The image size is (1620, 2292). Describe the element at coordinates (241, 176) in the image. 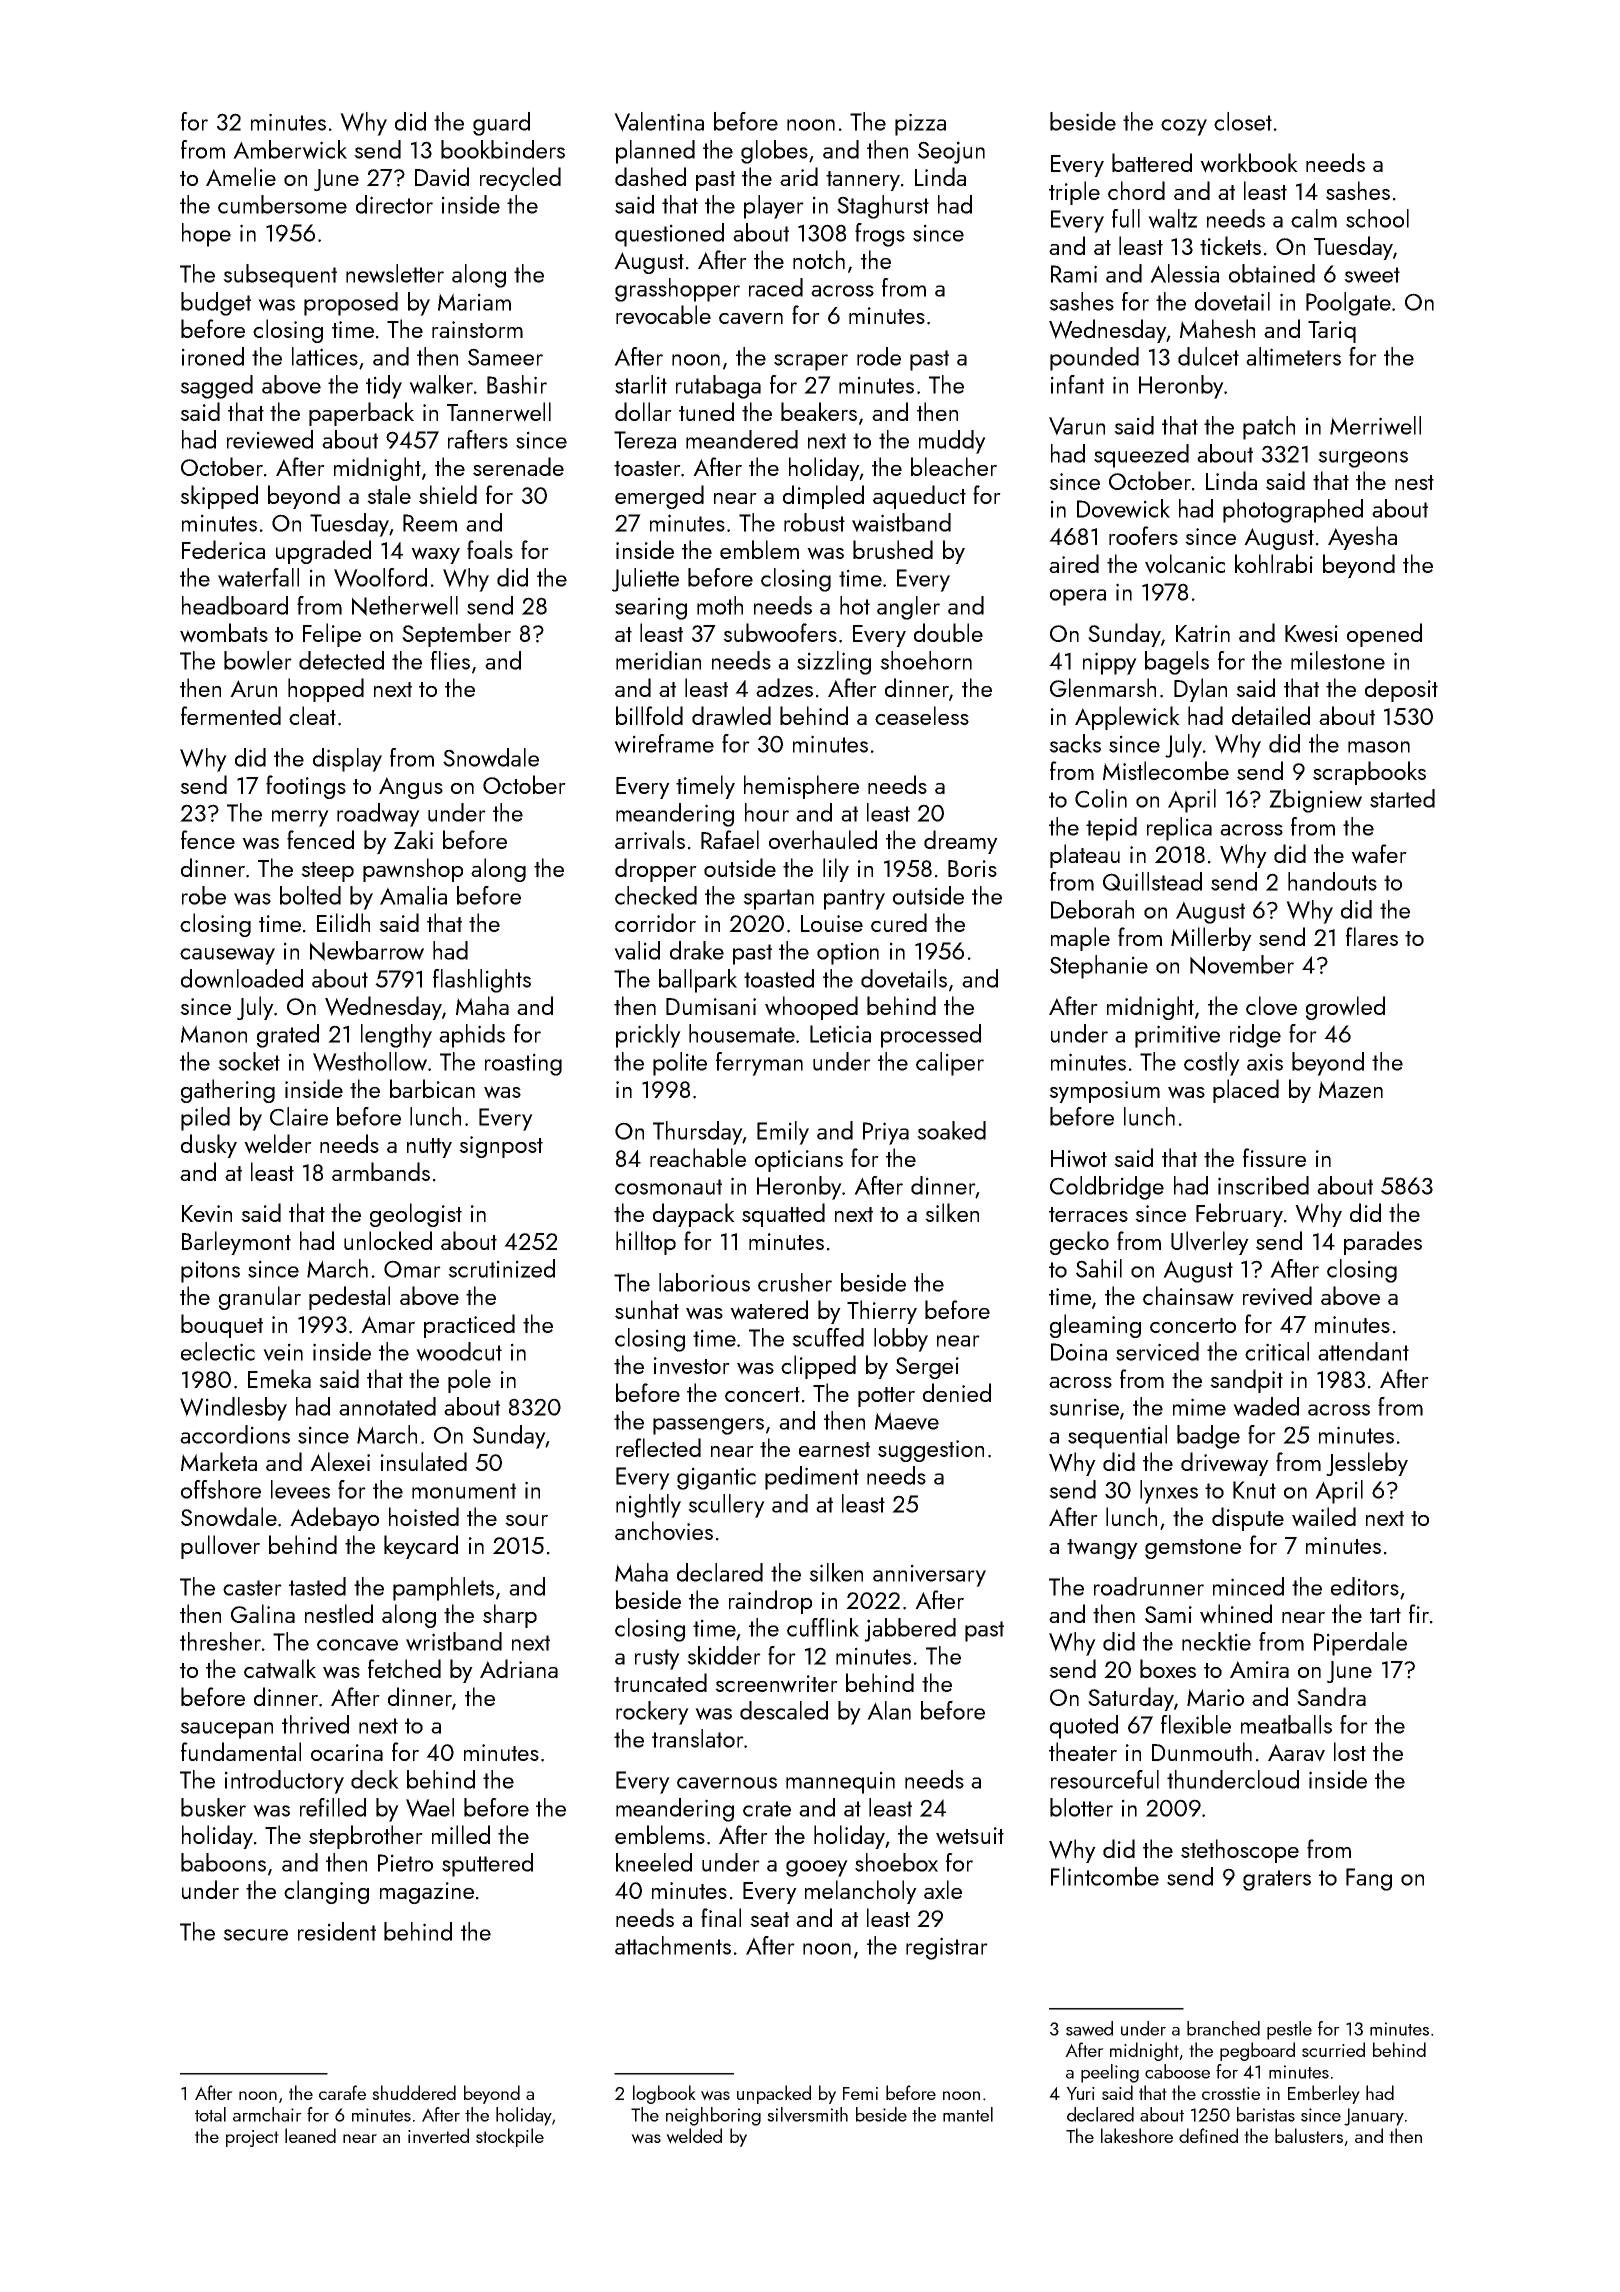

I see `Amelie` at that location.
